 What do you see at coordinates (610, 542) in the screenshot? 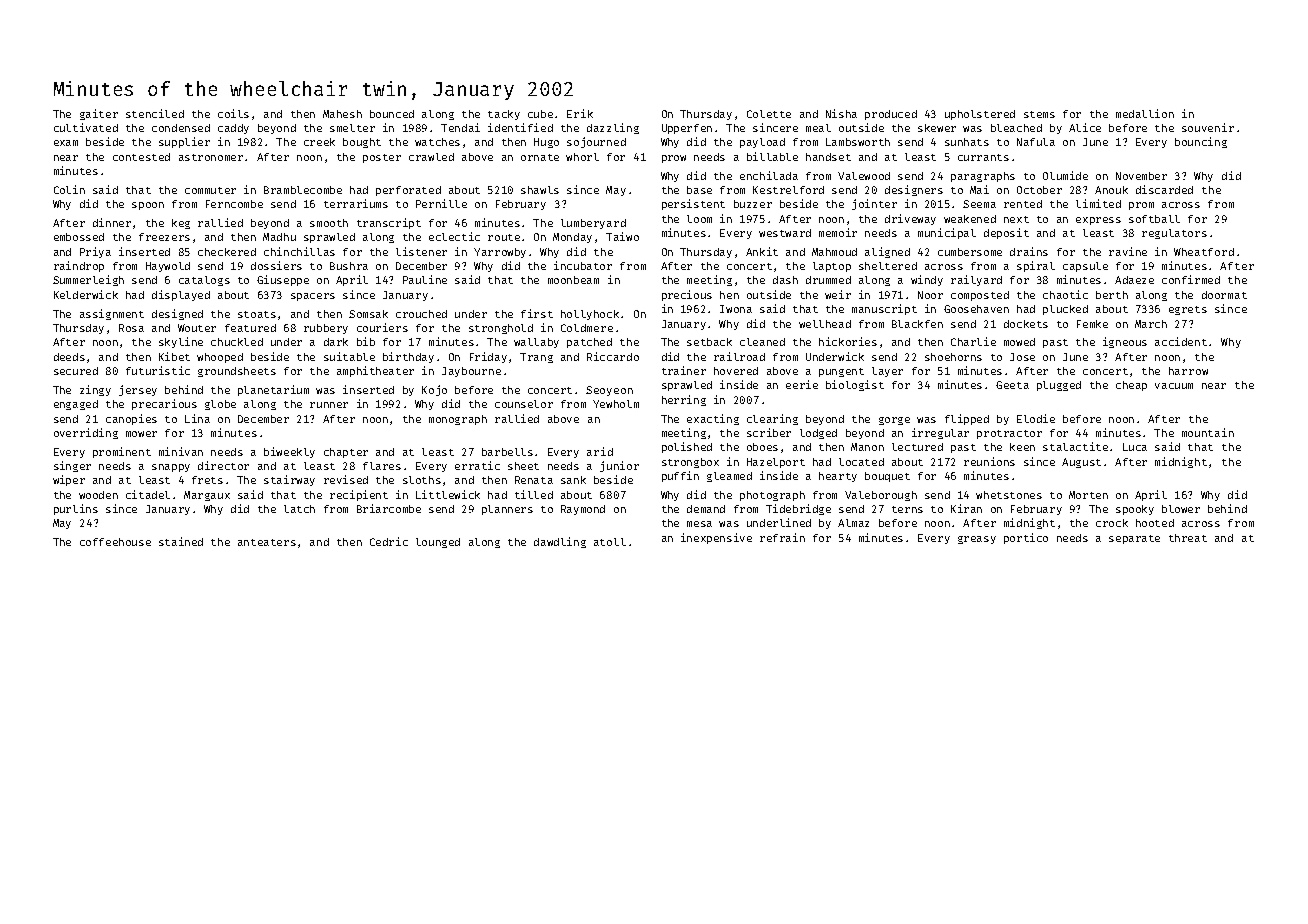
I see `atoll` at bounding box center [610, 542].
